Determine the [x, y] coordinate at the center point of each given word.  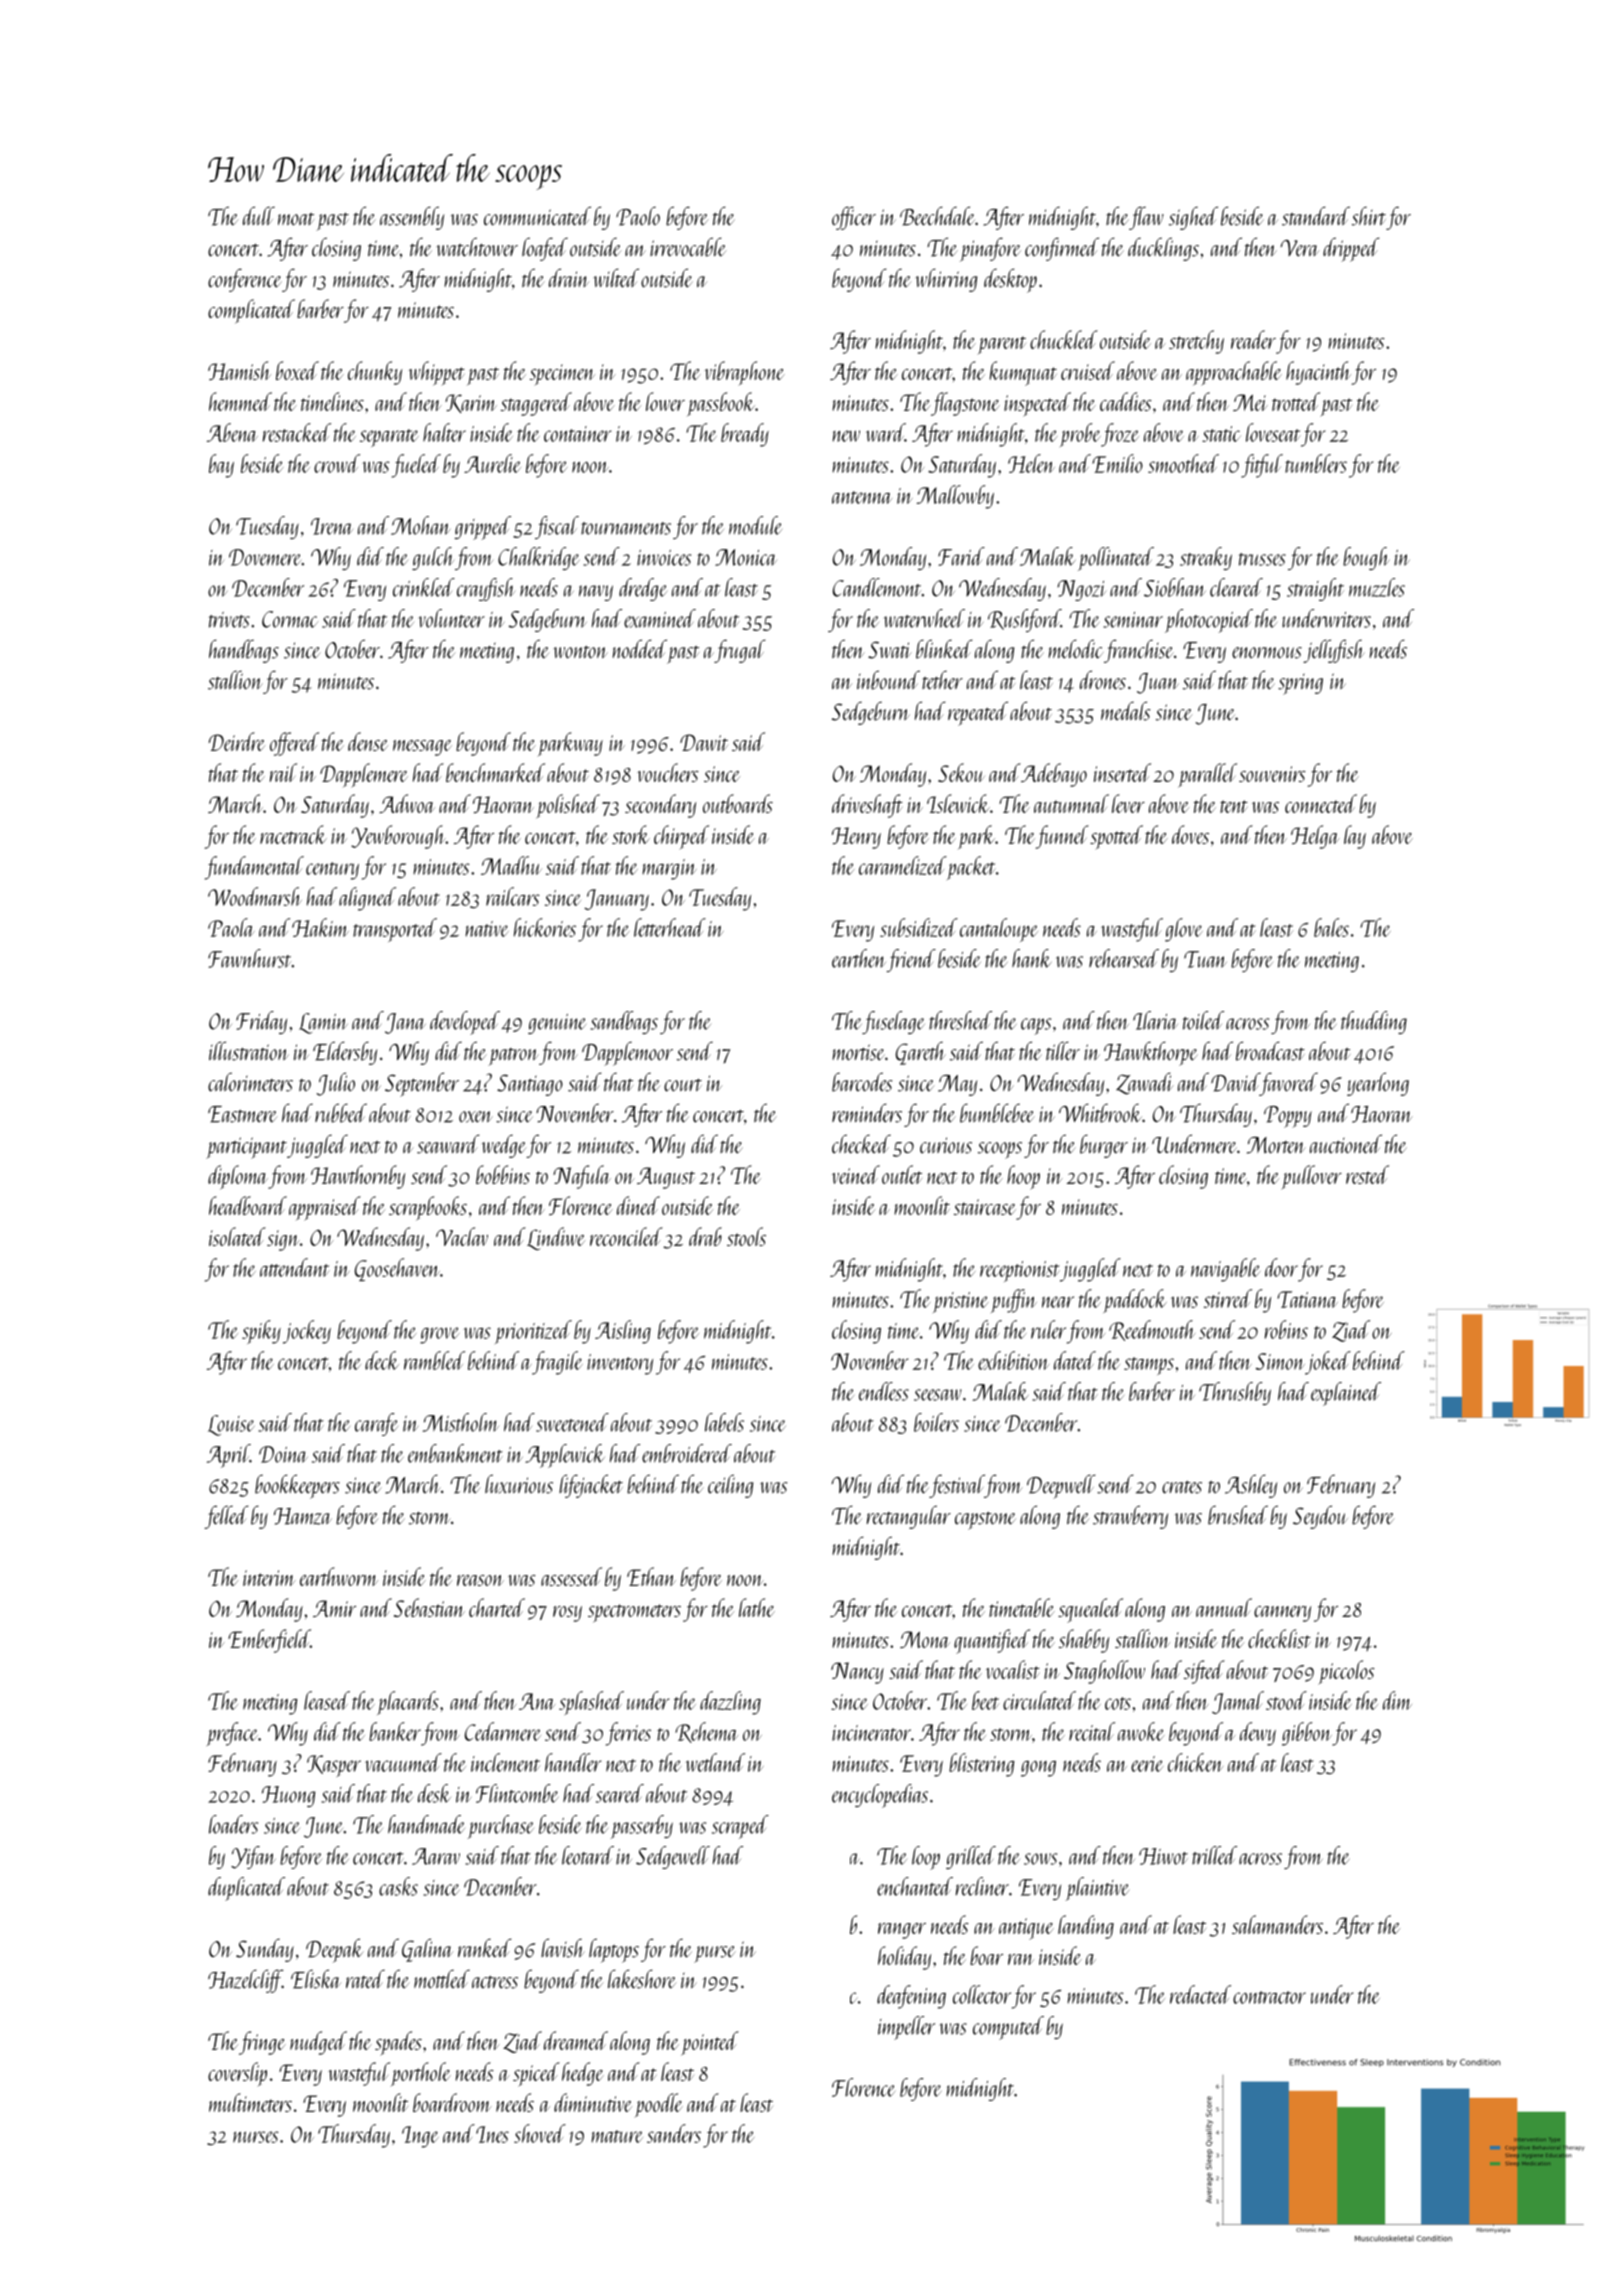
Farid [961, 556]
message [422, 748]
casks [398, 1886]
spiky [261, 1332]
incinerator [871, 1733]
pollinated [1116, 559]
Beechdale [937, 216]
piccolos [1346, 1672]
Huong [288, 1796]
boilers [936, 1422]
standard [1316, 216]
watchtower [477, 247]
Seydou [1320, 1517]
